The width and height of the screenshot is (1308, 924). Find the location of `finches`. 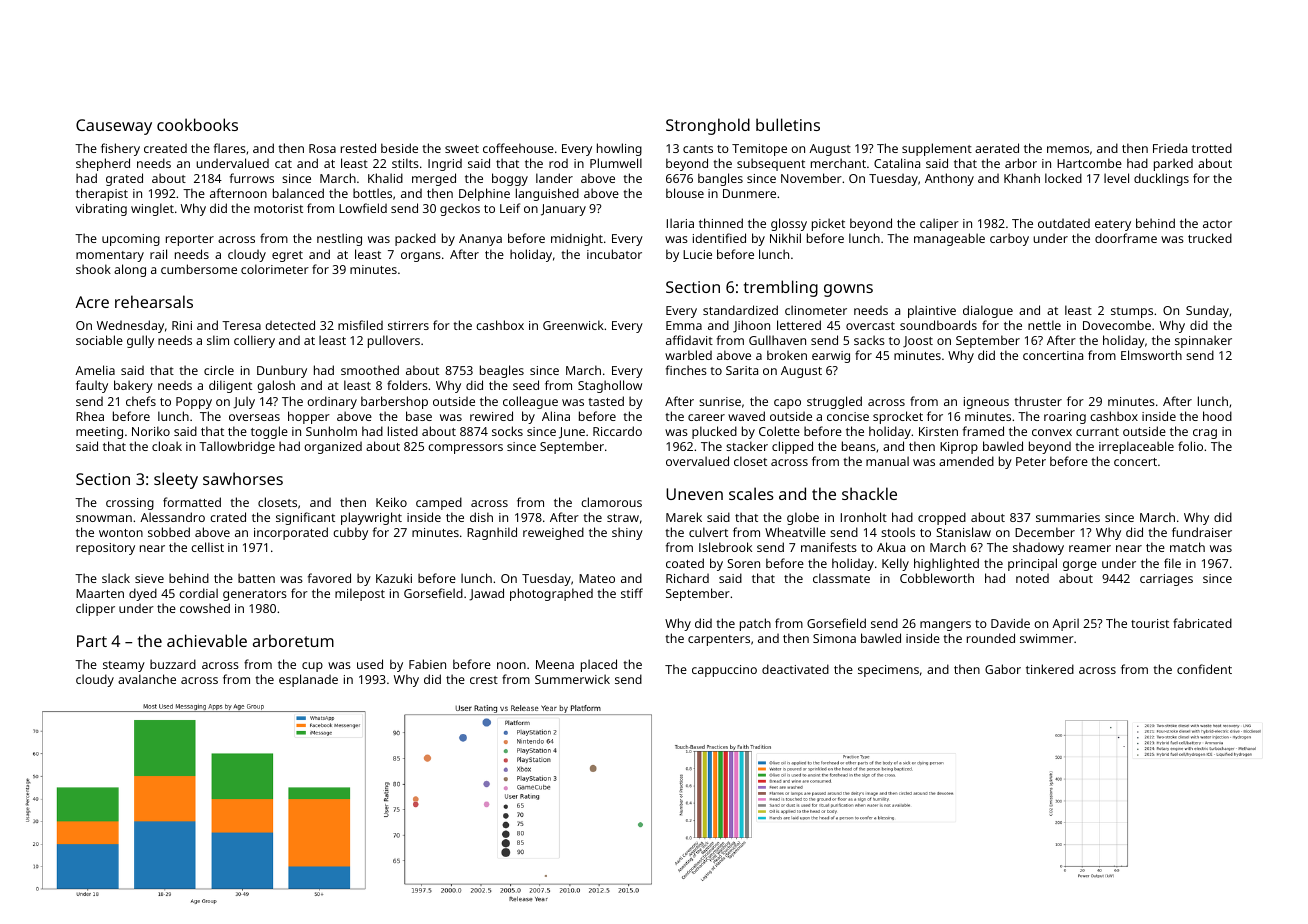

finches is located at coordinates (686, 370).
